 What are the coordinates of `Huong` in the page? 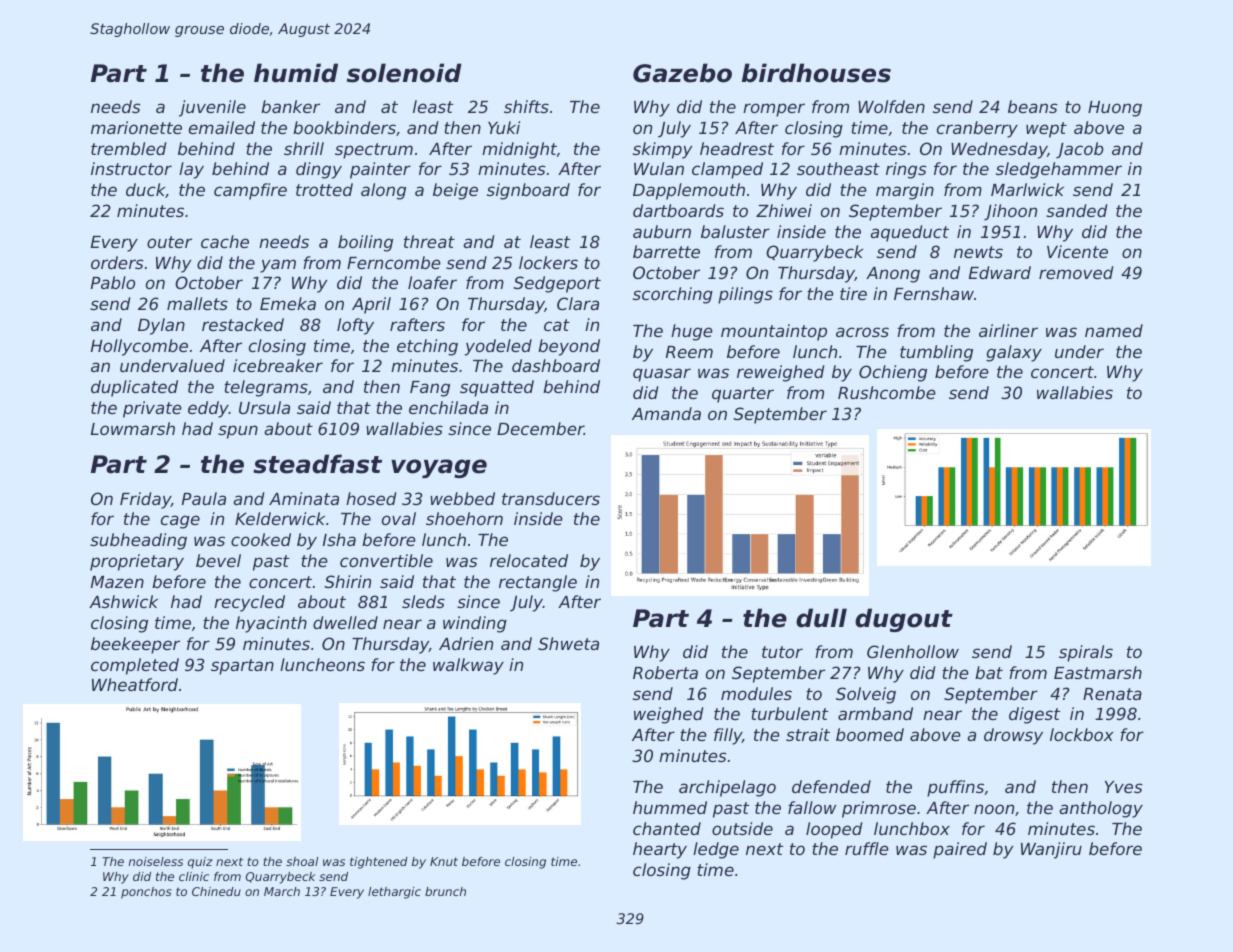 It's located at (1115, 109).
